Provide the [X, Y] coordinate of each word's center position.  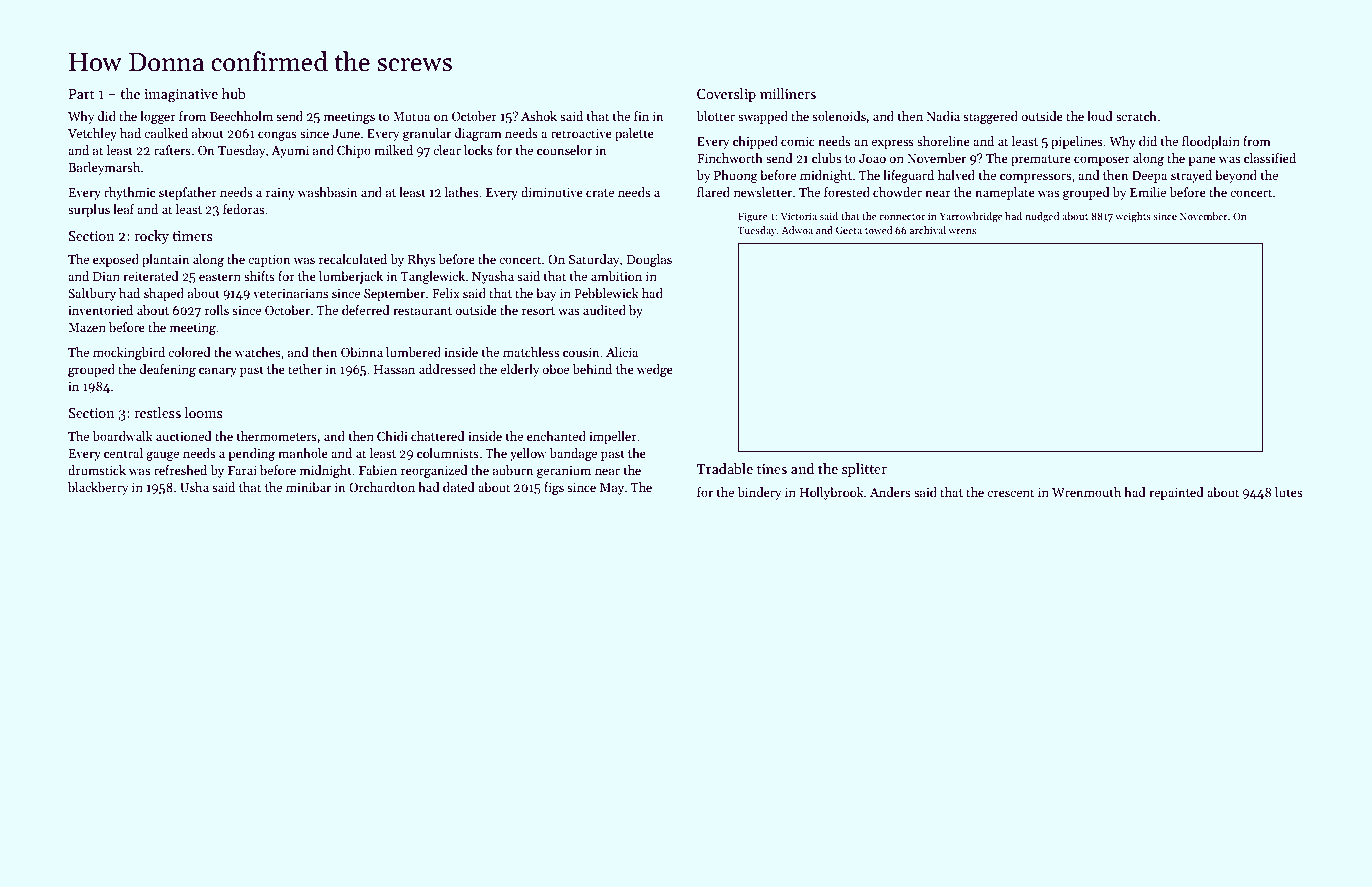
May [612, 489]
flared [713, 192]
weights [1133, 217]
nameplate [1005, 193]
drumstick [97, 470]
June [346, 133]
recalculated [353, 259]
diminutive [552, 192]
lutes [1288, 492]
